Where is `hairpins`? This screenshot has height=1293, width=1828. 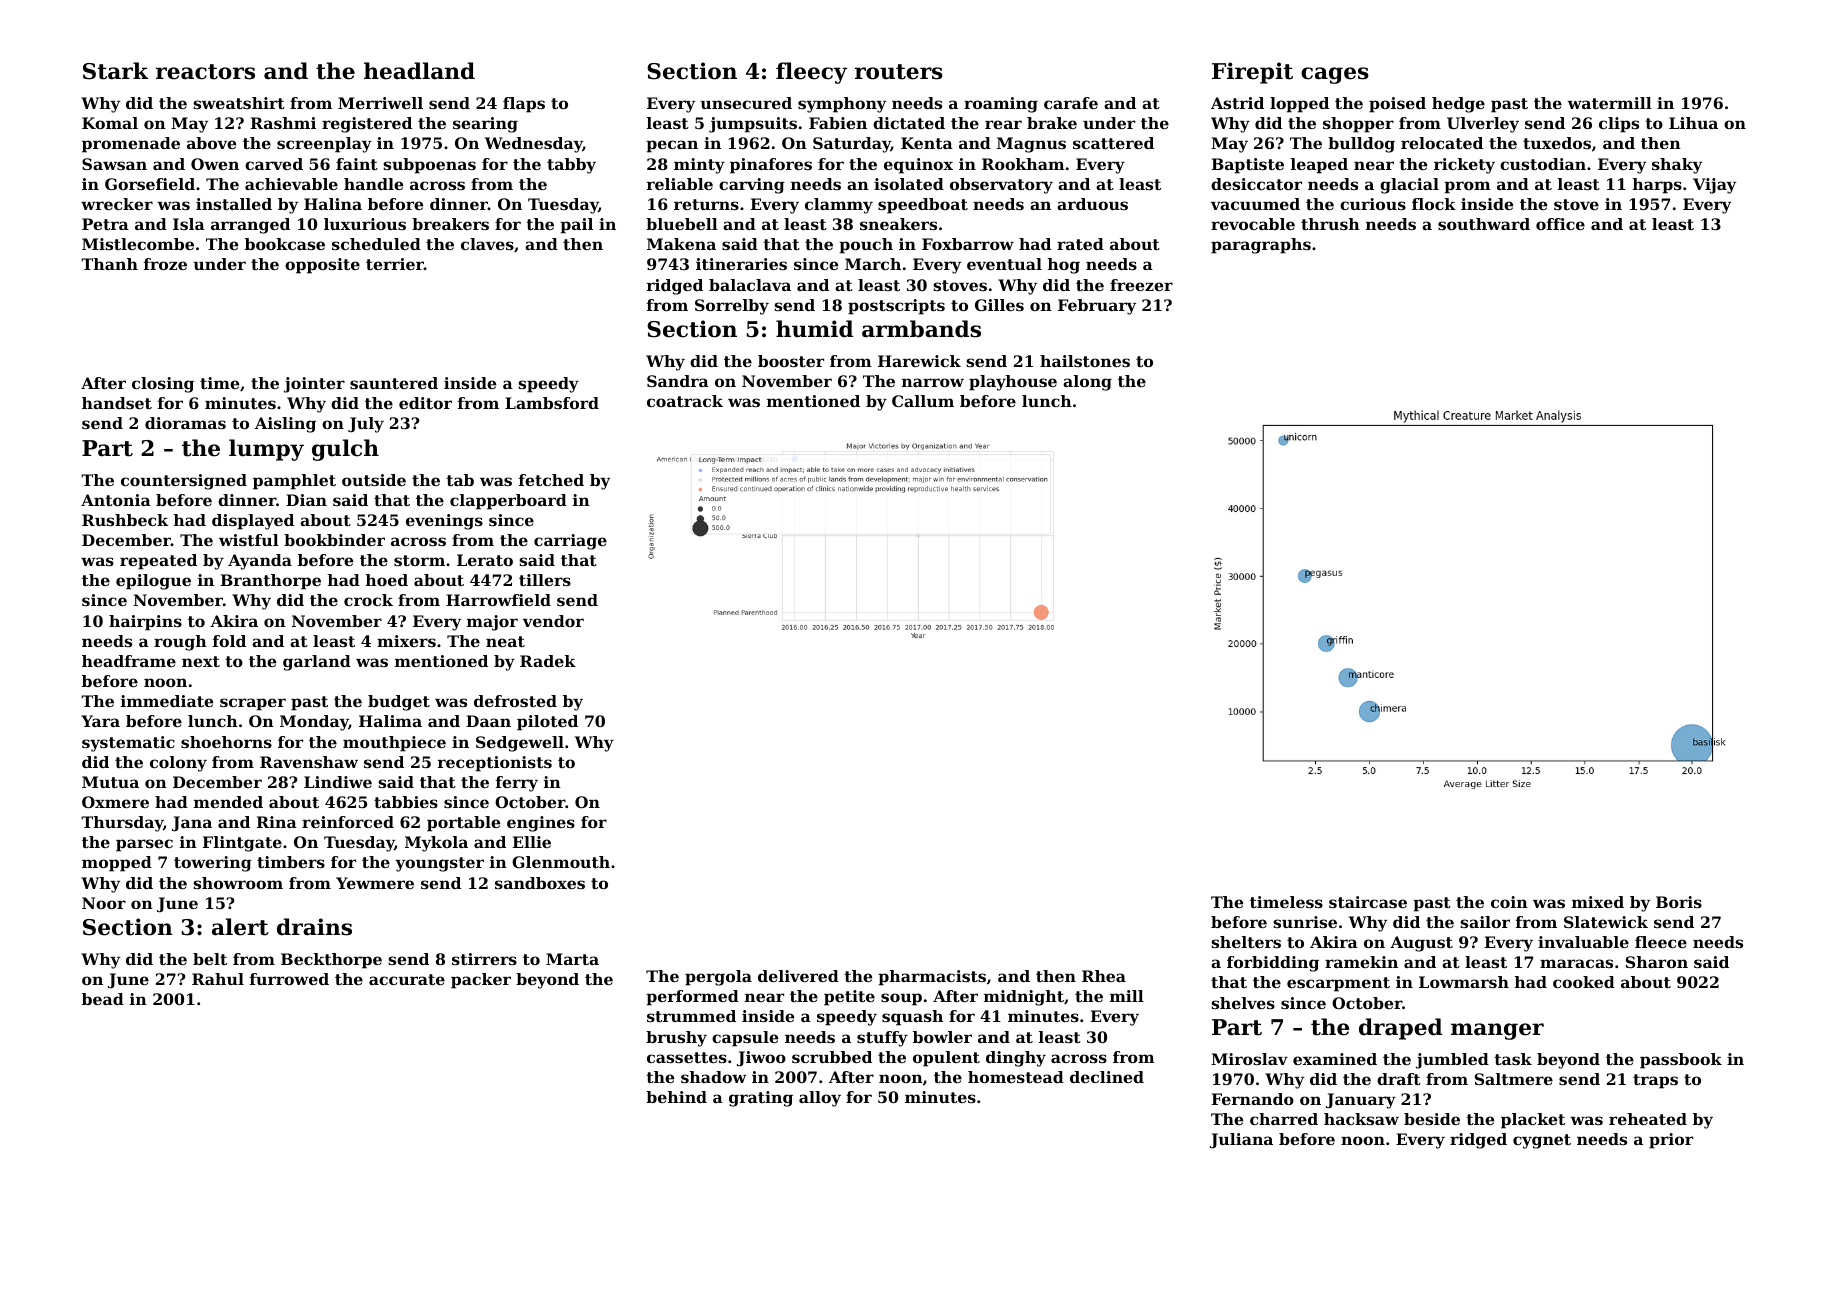 hairpins is located at coordinates (145, 623).
